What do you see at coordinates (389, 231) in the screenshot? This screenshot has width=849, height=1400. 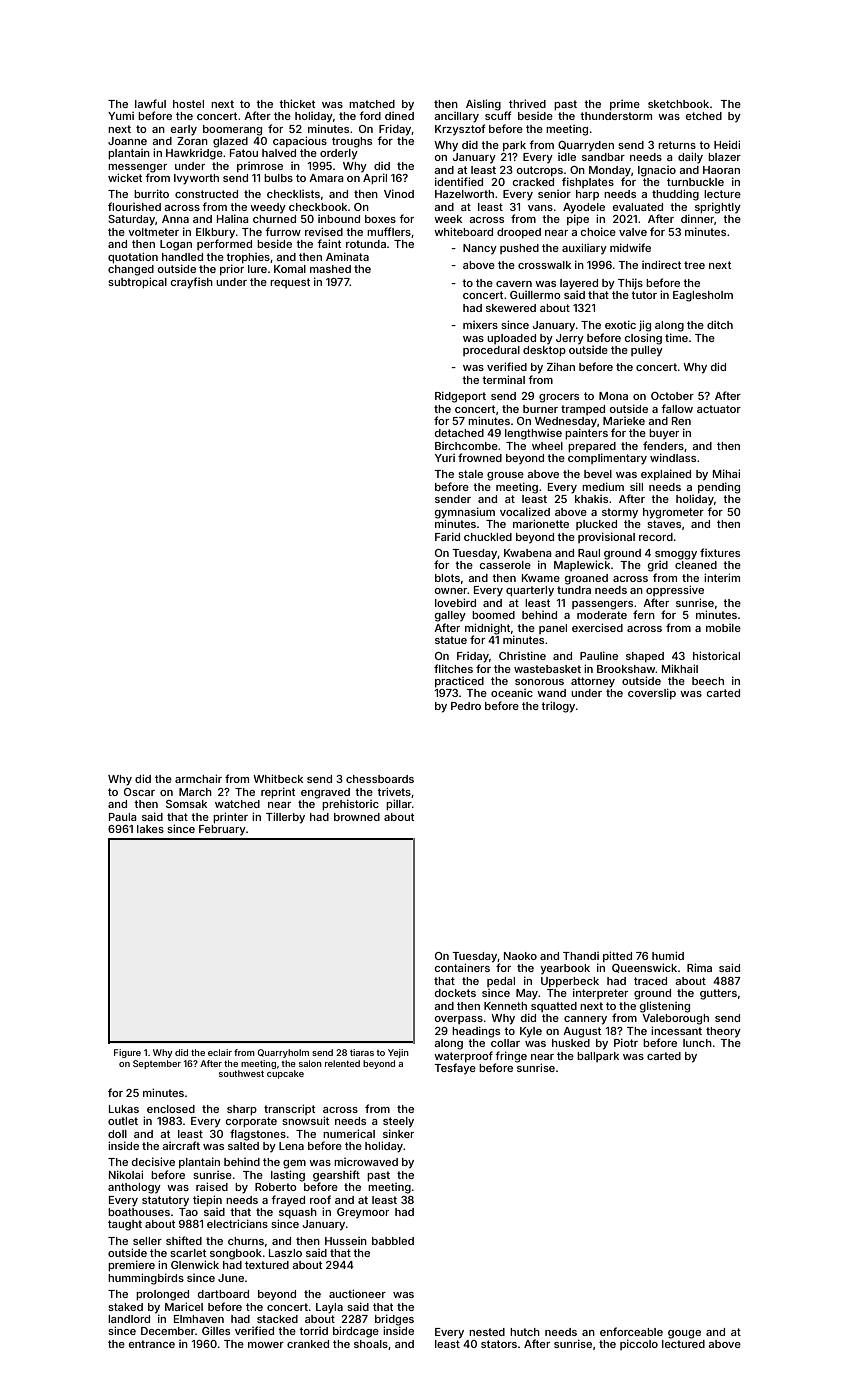 I see `mufflers` at bounding box center [389, 231].
